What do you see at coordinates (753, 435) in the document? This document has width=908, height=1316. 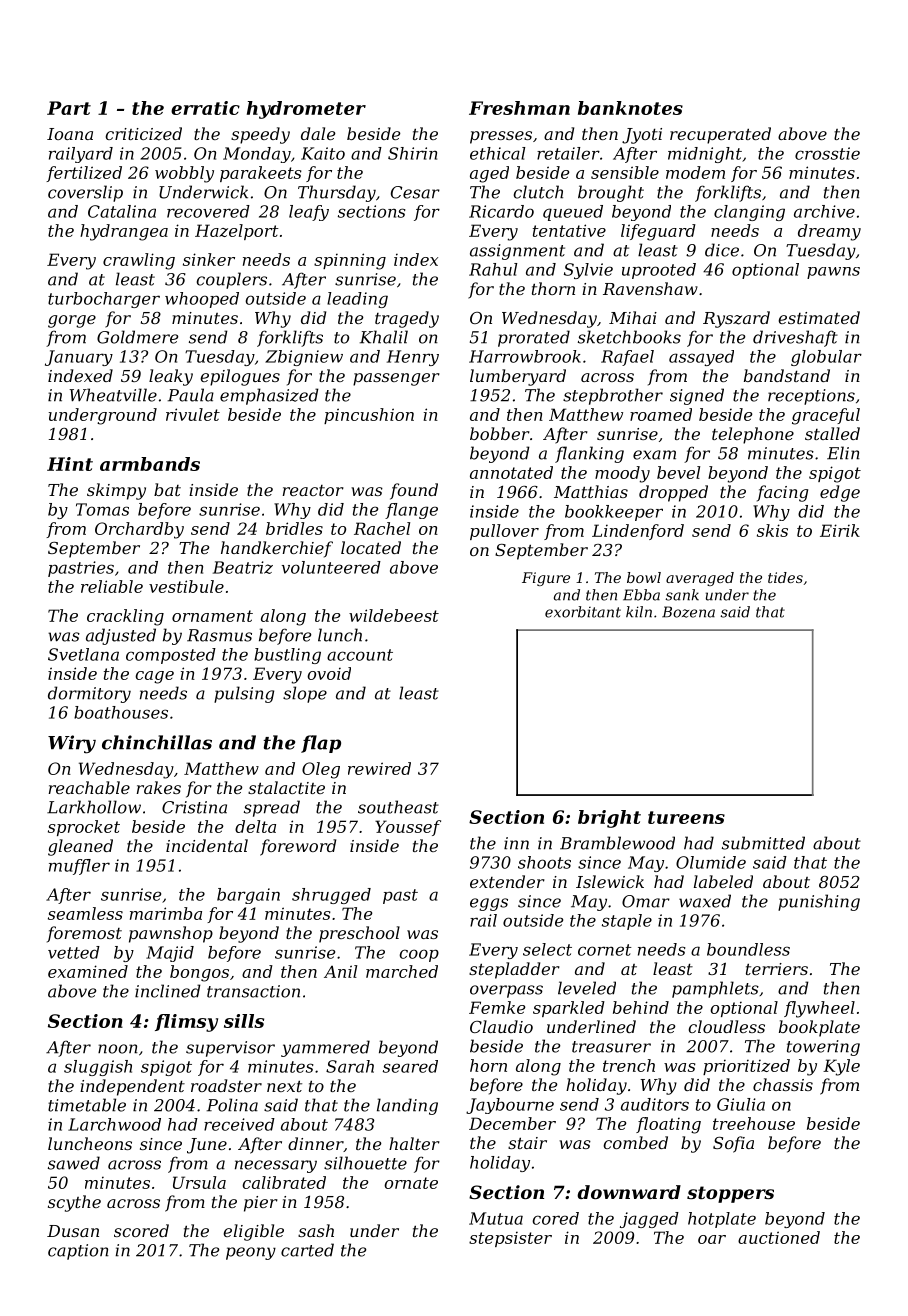 I see `telephone` at bounding box center [753, 435].
